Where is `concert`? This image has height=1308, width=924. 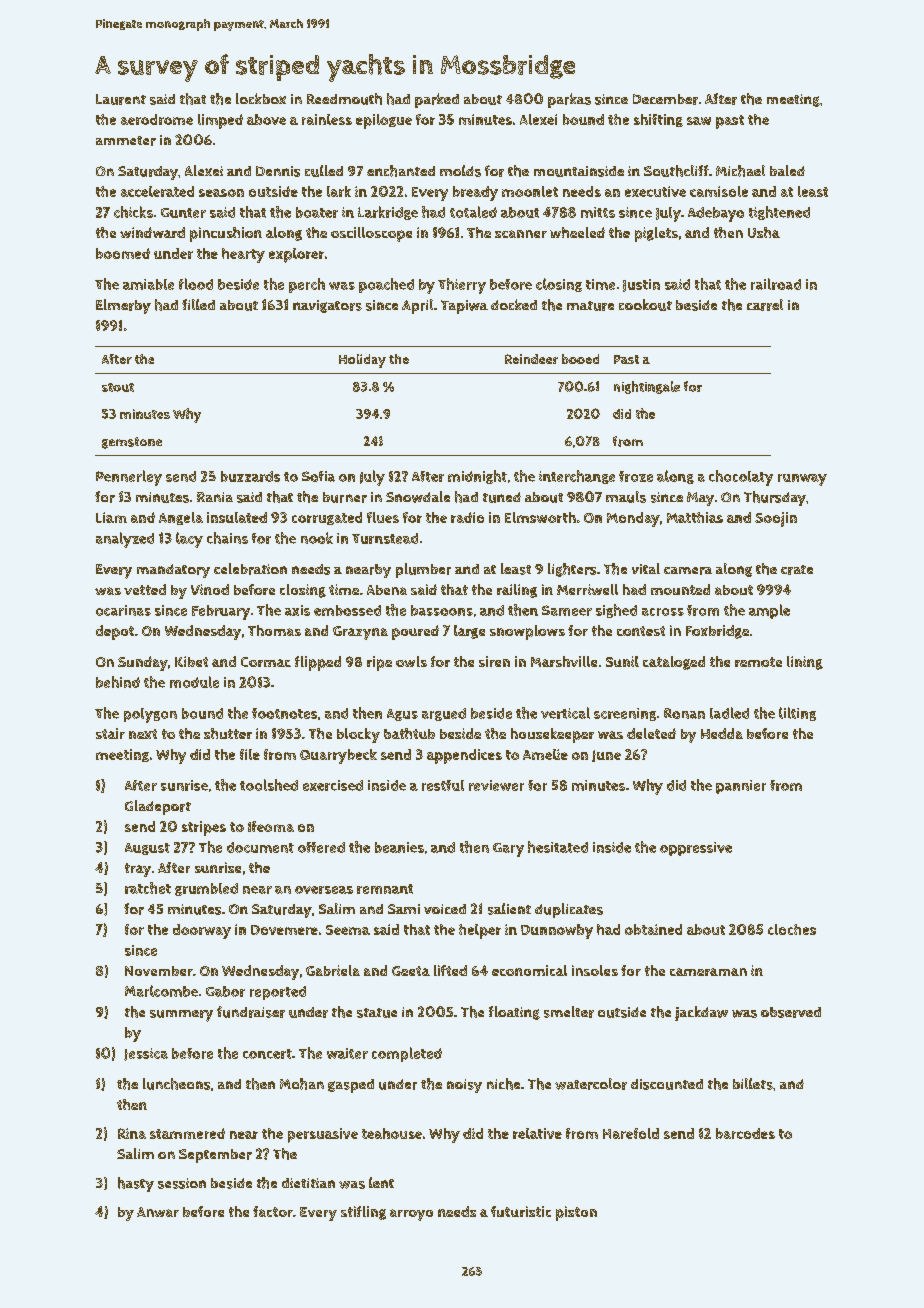
concert is located at coordinates (267, 1054).
